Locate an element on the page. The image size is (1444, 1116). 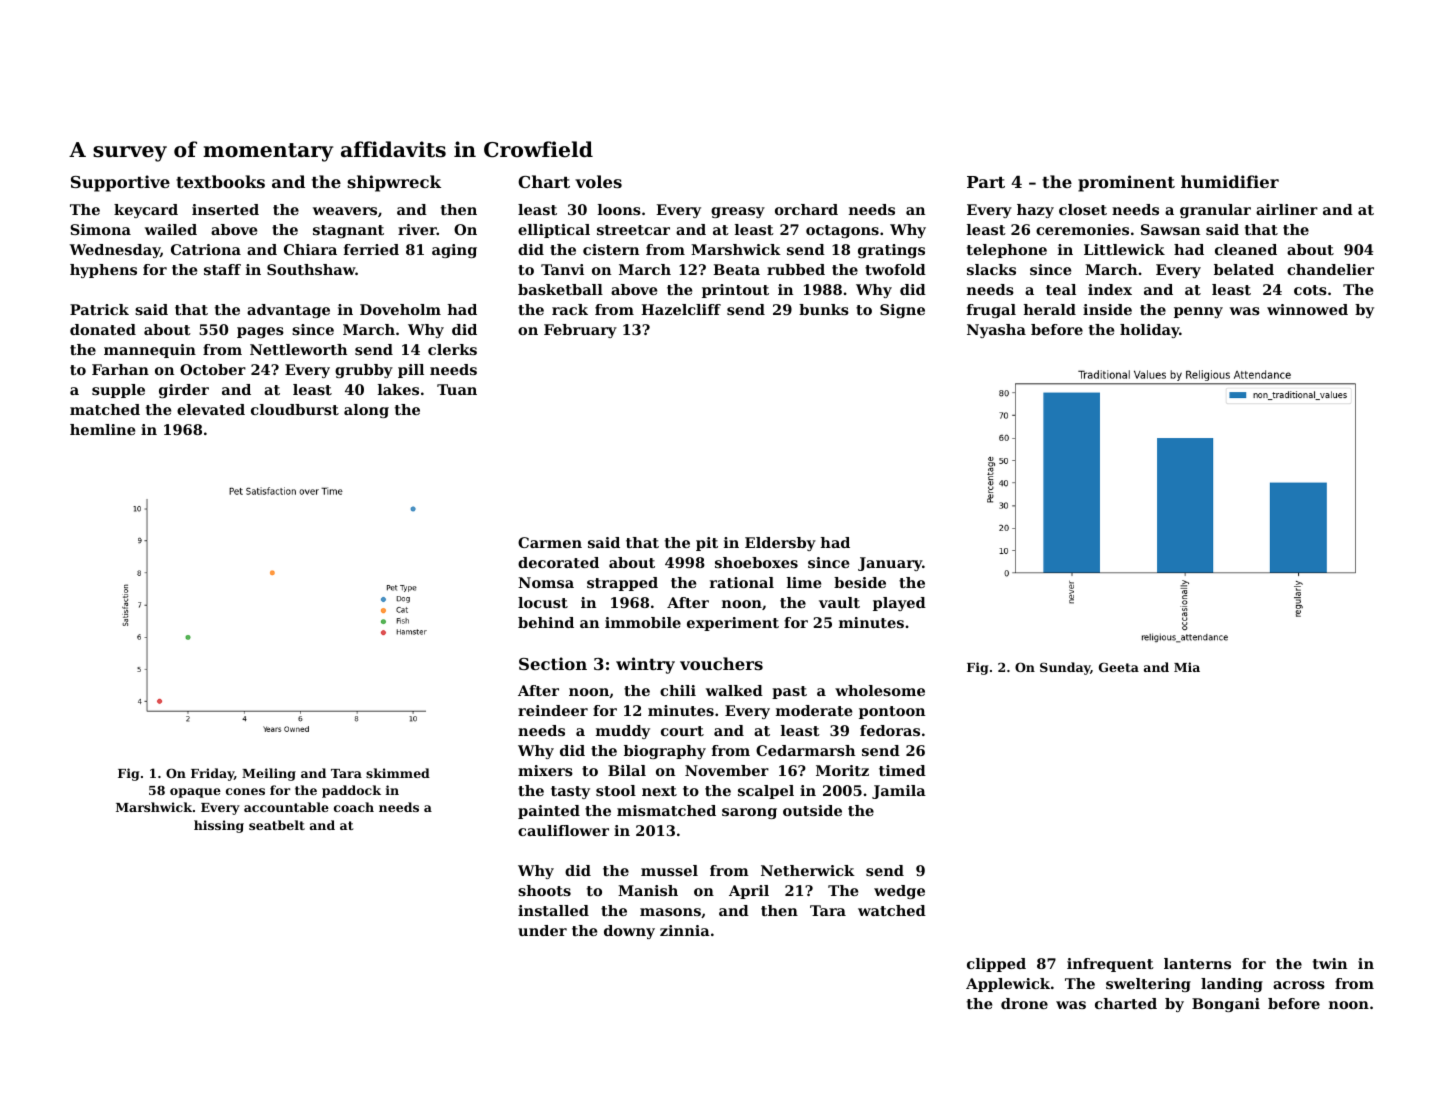
Carmen is located at coordinates (550, 542).
